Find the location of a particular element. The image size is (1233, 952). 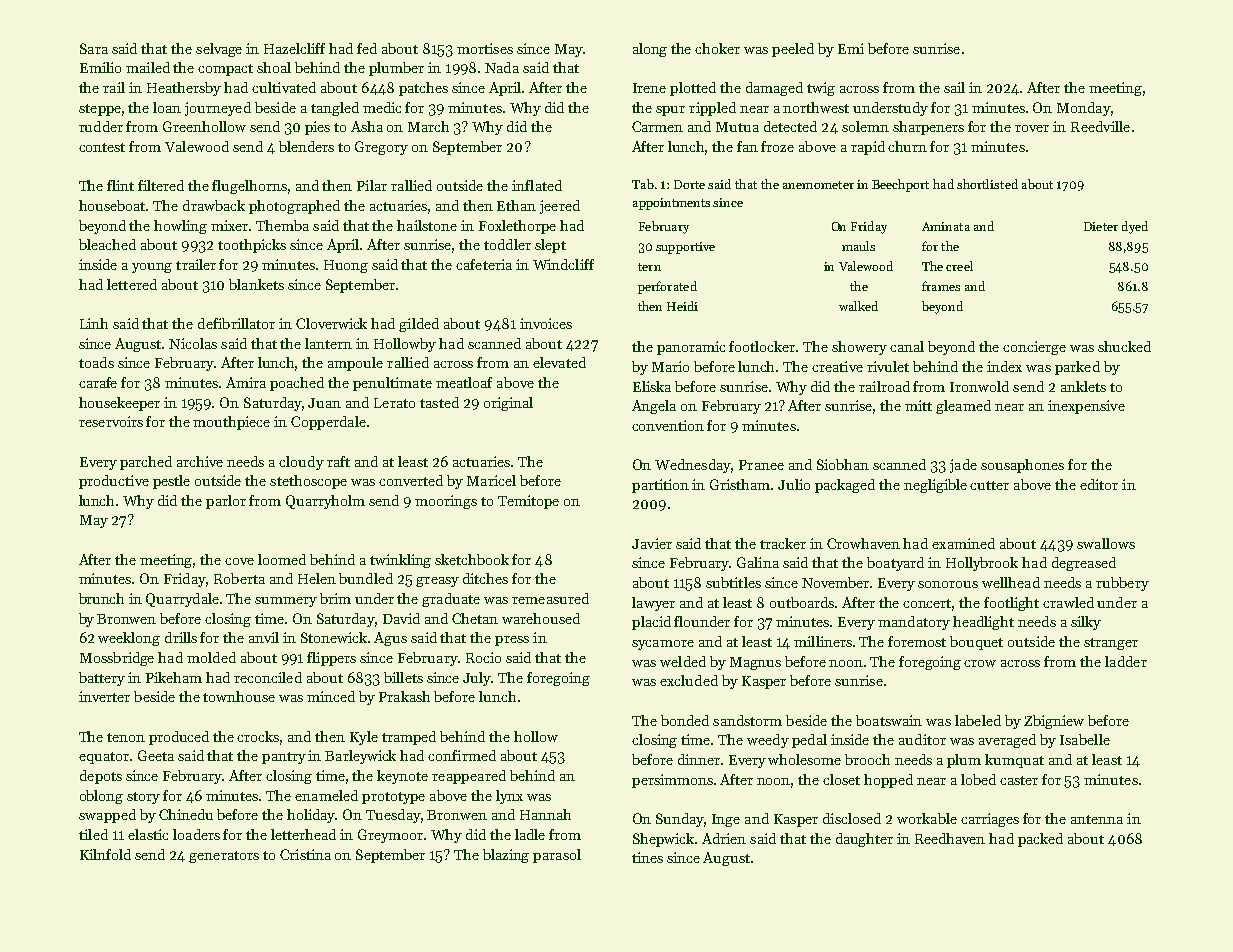

sycamore is located at coordinates (663, 645).
